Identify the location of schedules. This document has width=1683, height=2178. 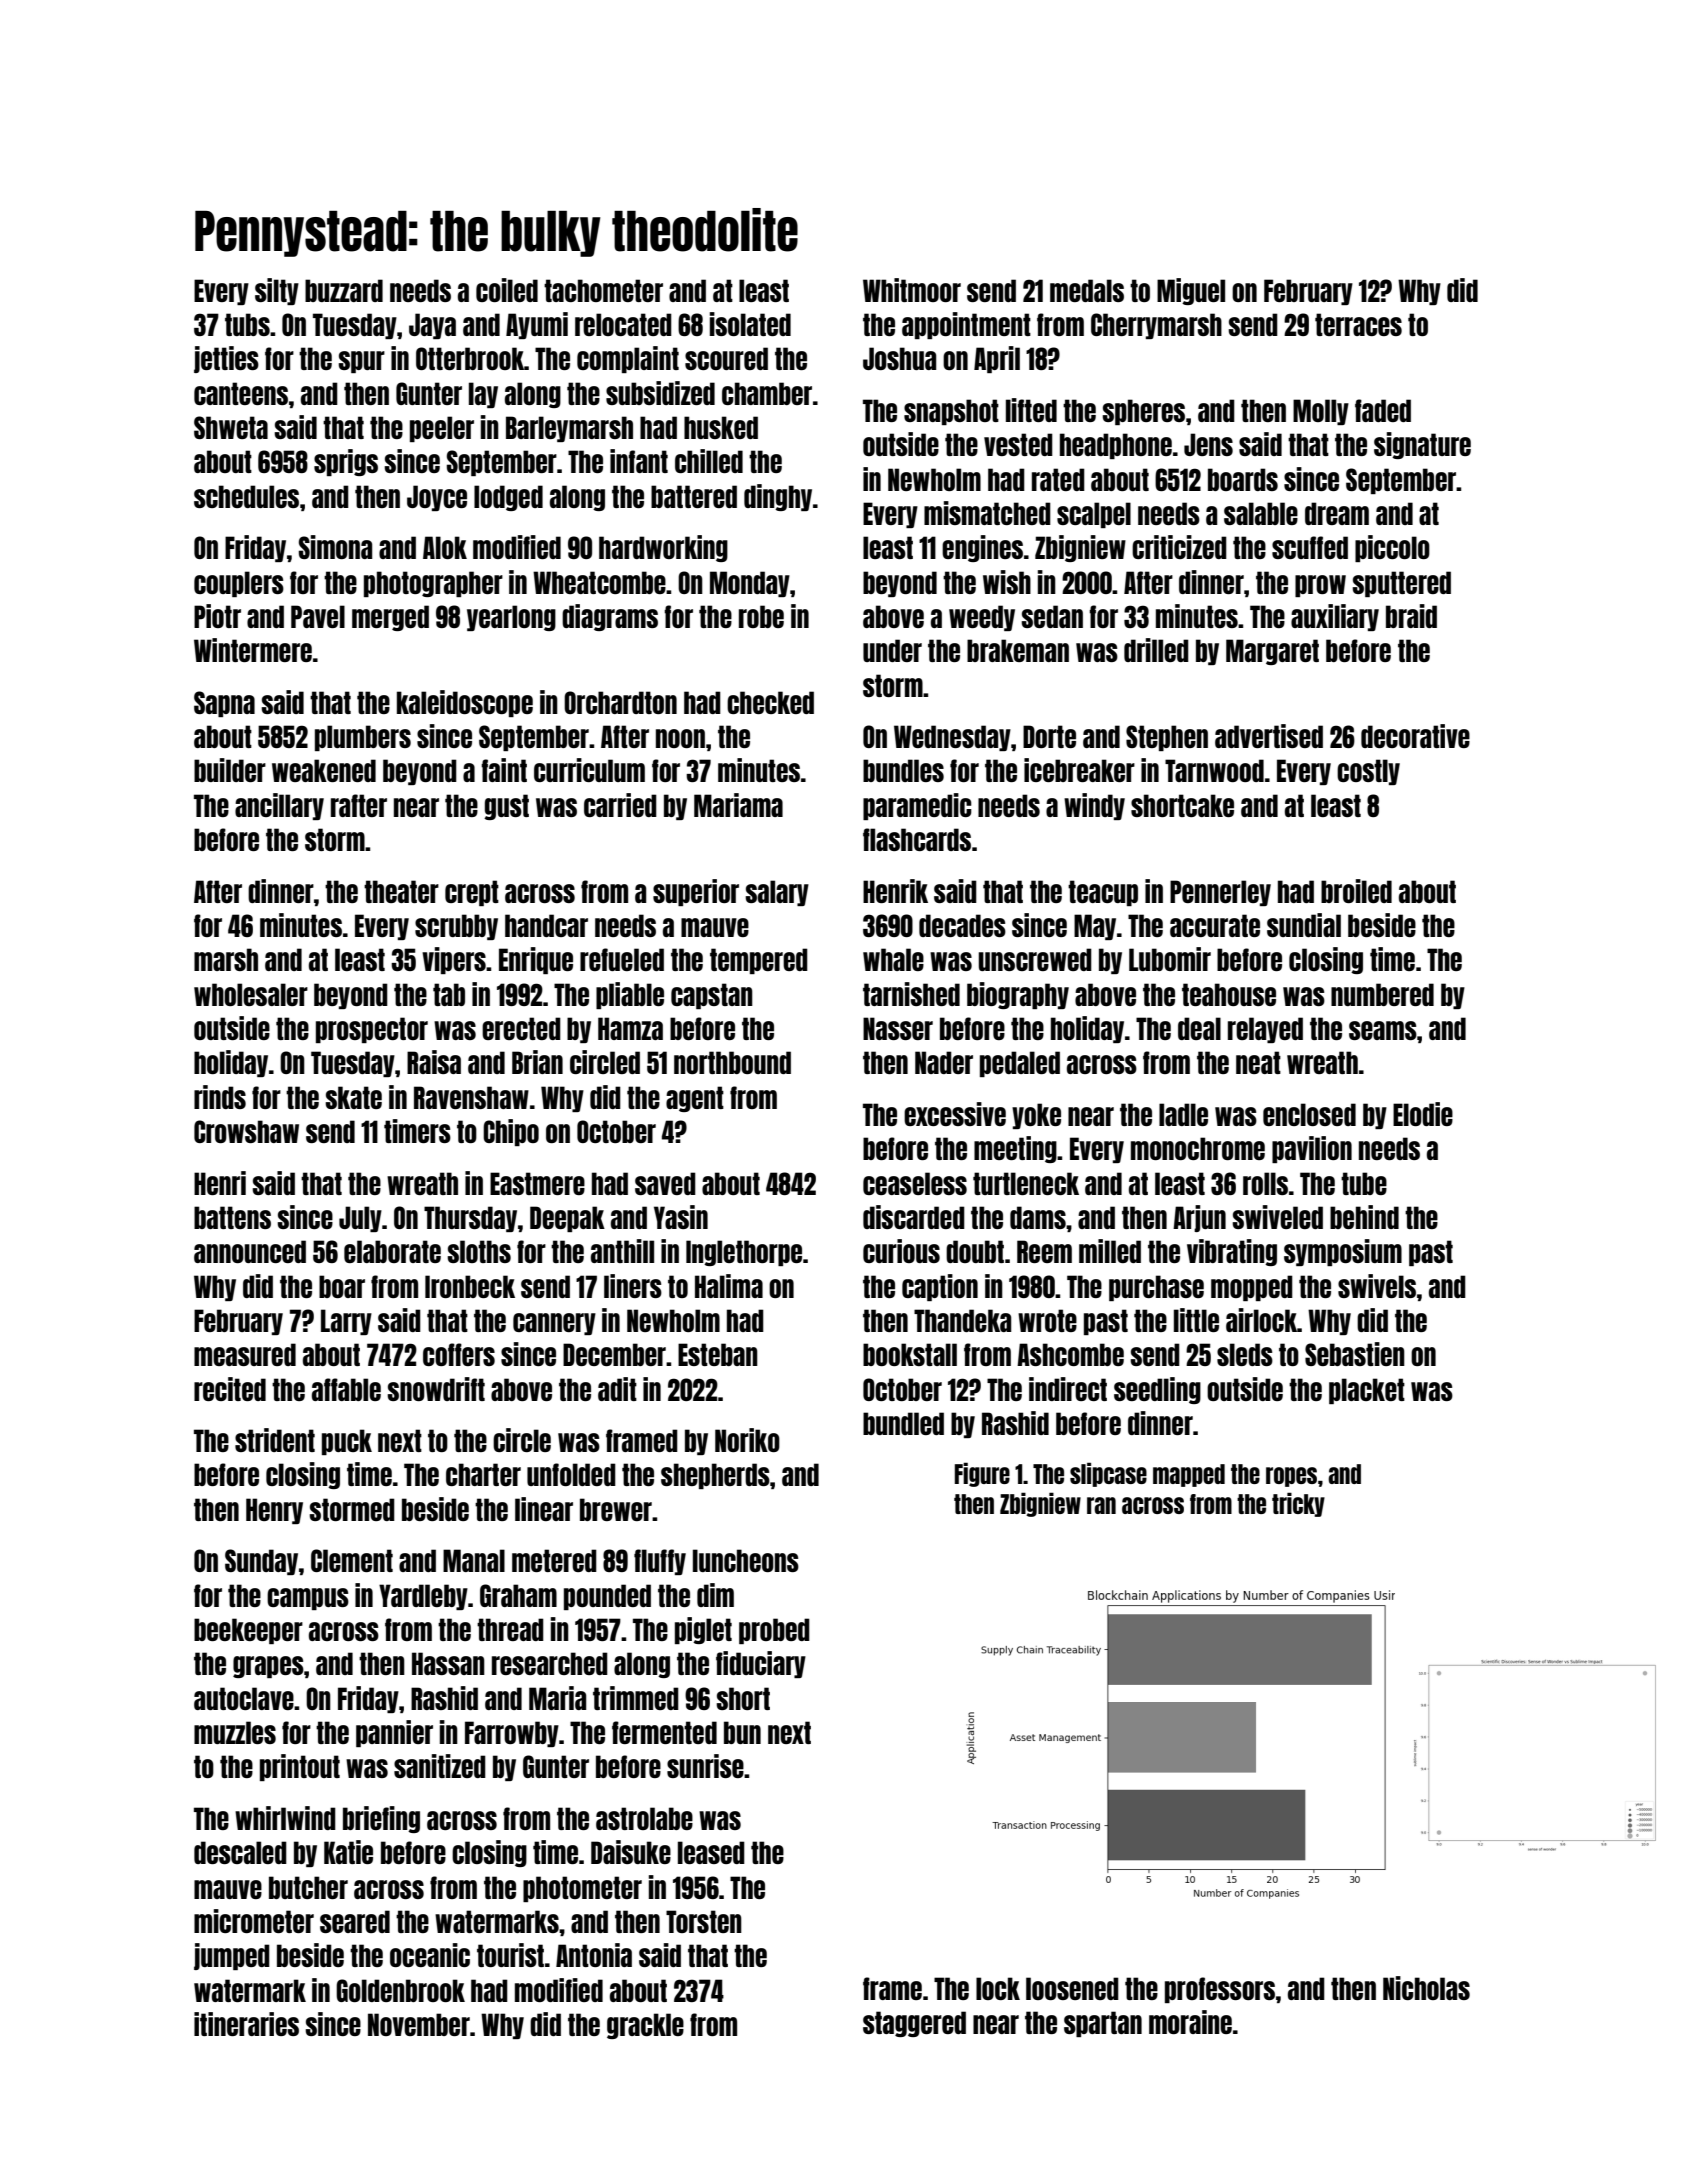
(246, 496).
